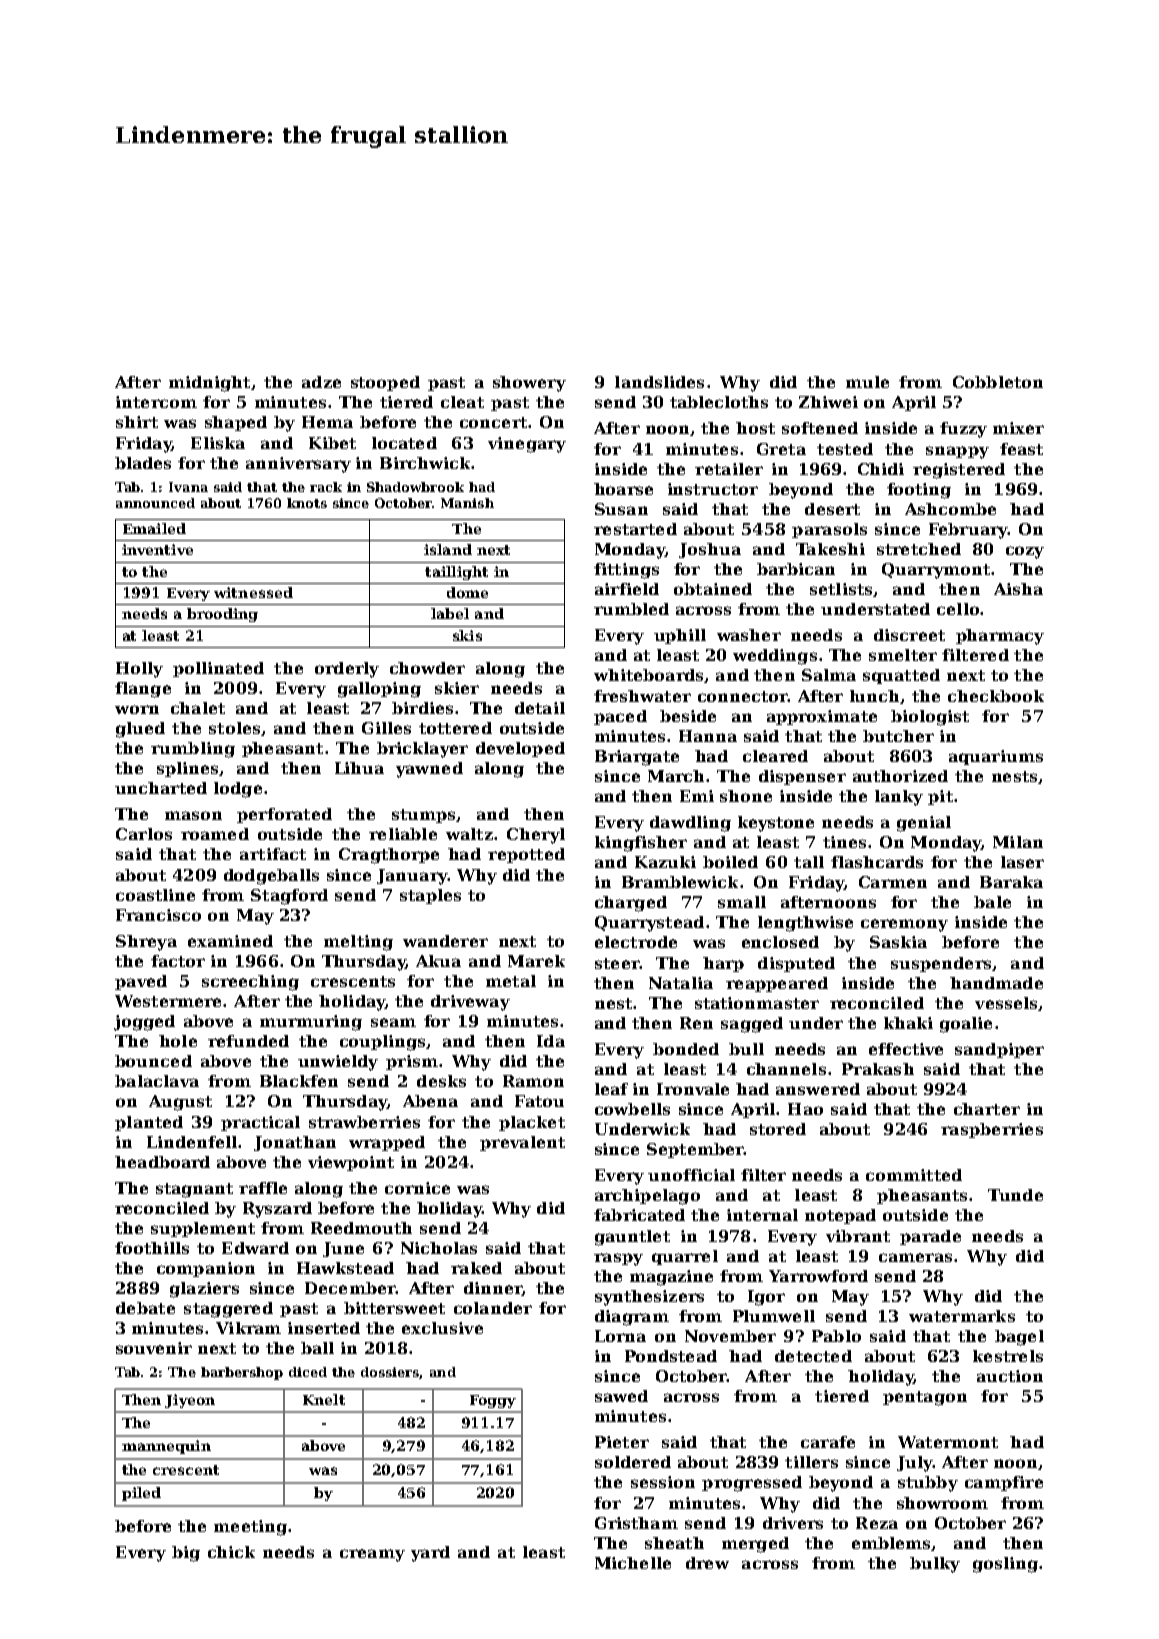 This screenshot has height=1639, width=1159. What do you see at coordinates (228, 1310) in the screenshot?
I see `staggered` at bounding box center [228, 1310].
